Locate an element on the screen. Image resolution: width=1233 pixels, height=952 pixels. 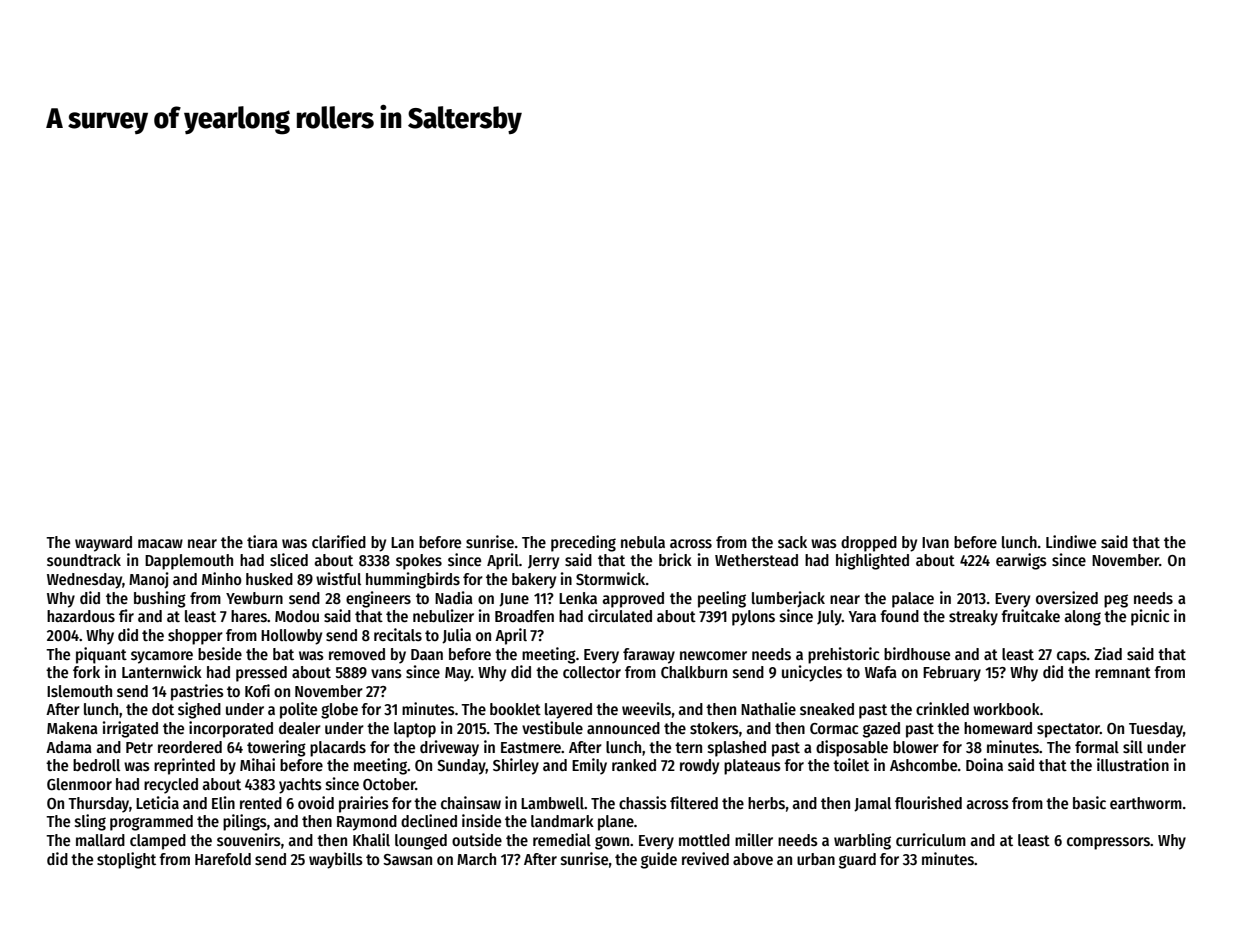
blower is located at coordinates (916, 747).
